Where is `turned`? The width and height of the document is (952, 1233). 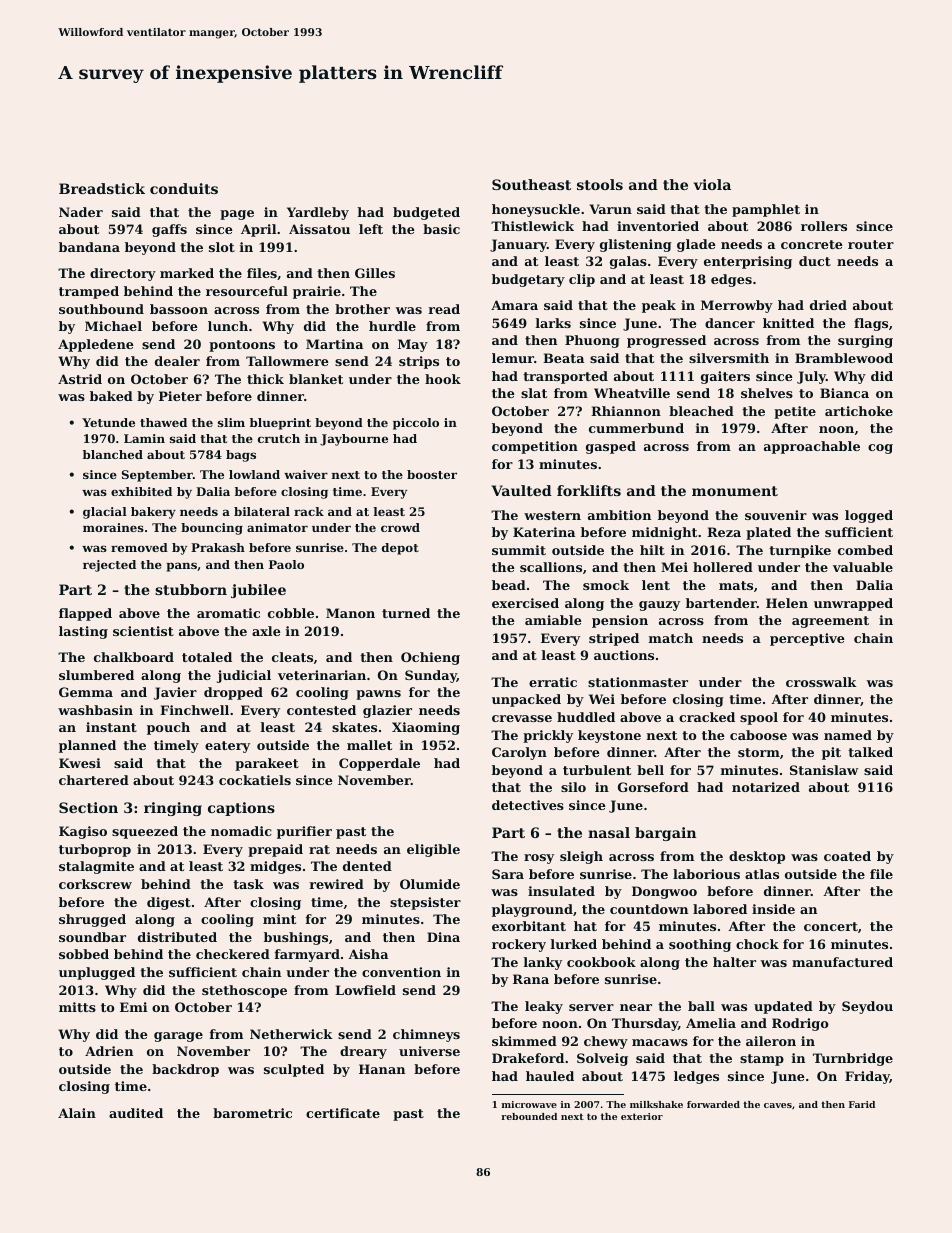
turned is located at coordinates (406, 613).
